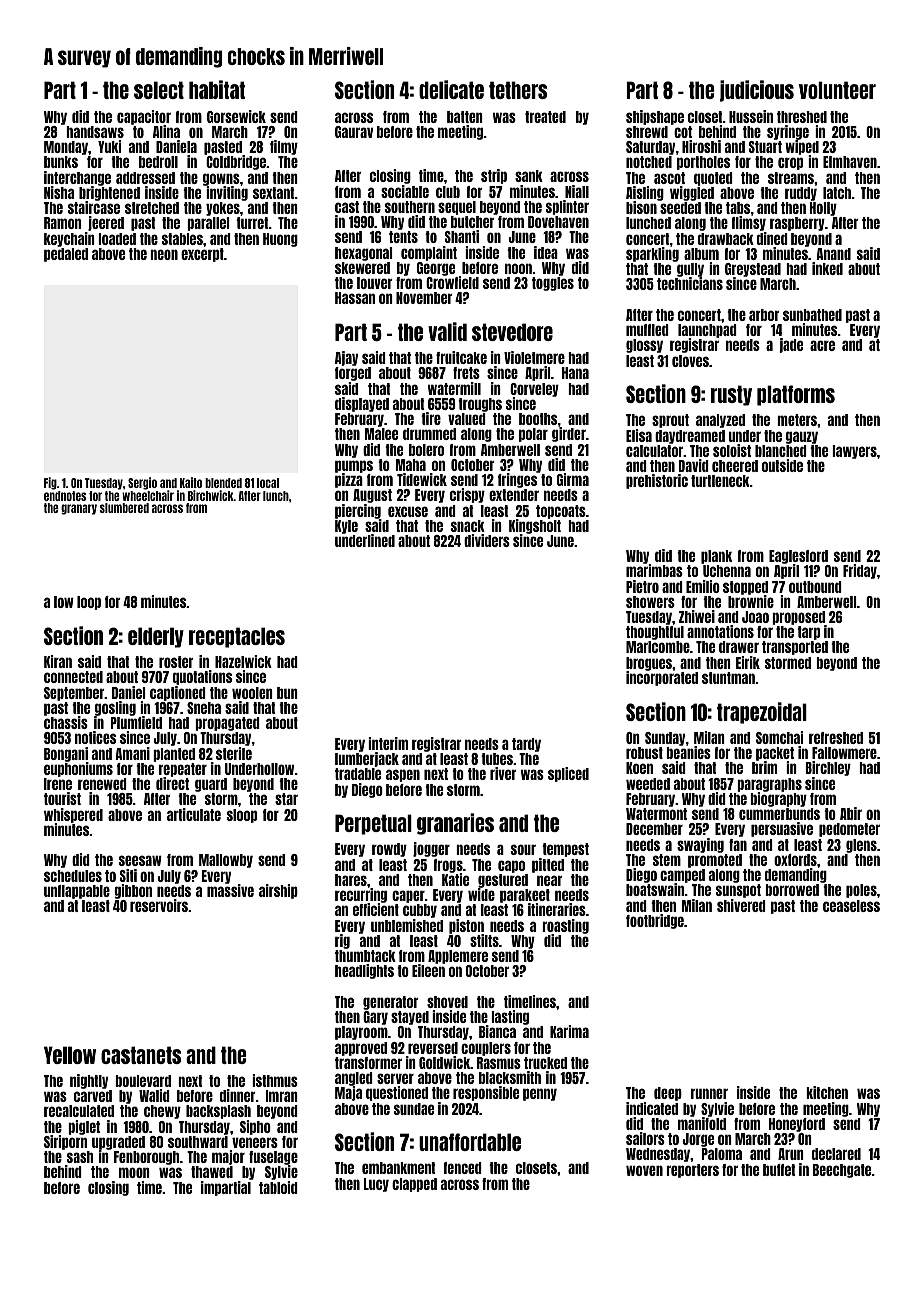 This screenshot has height=1308, width=924. Describe the element at coordinates (80, 1157) in the screenshot. I see `sash` at that location.
